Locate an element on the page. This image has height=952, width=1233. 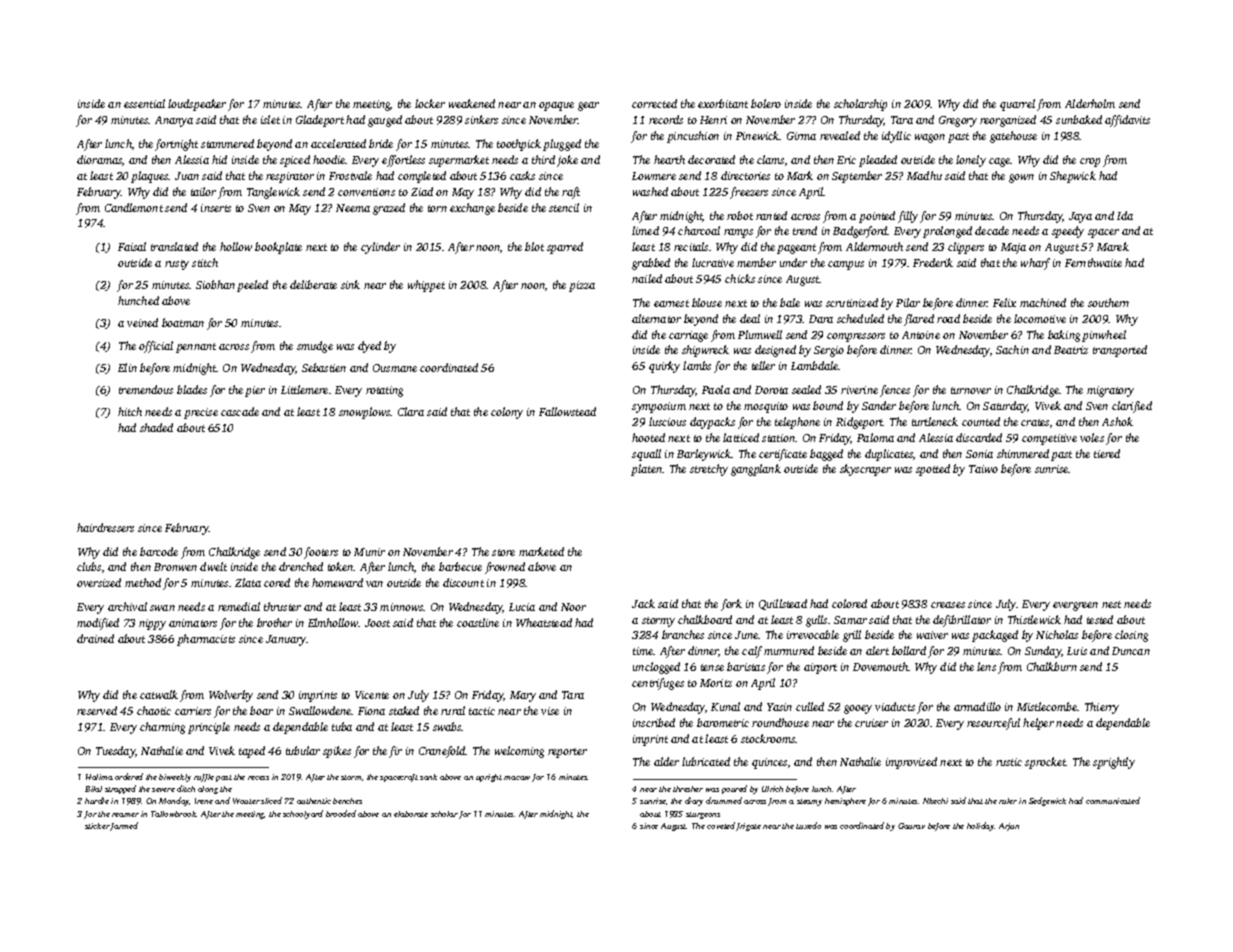
coveted is located at coordinates (721, 825).
